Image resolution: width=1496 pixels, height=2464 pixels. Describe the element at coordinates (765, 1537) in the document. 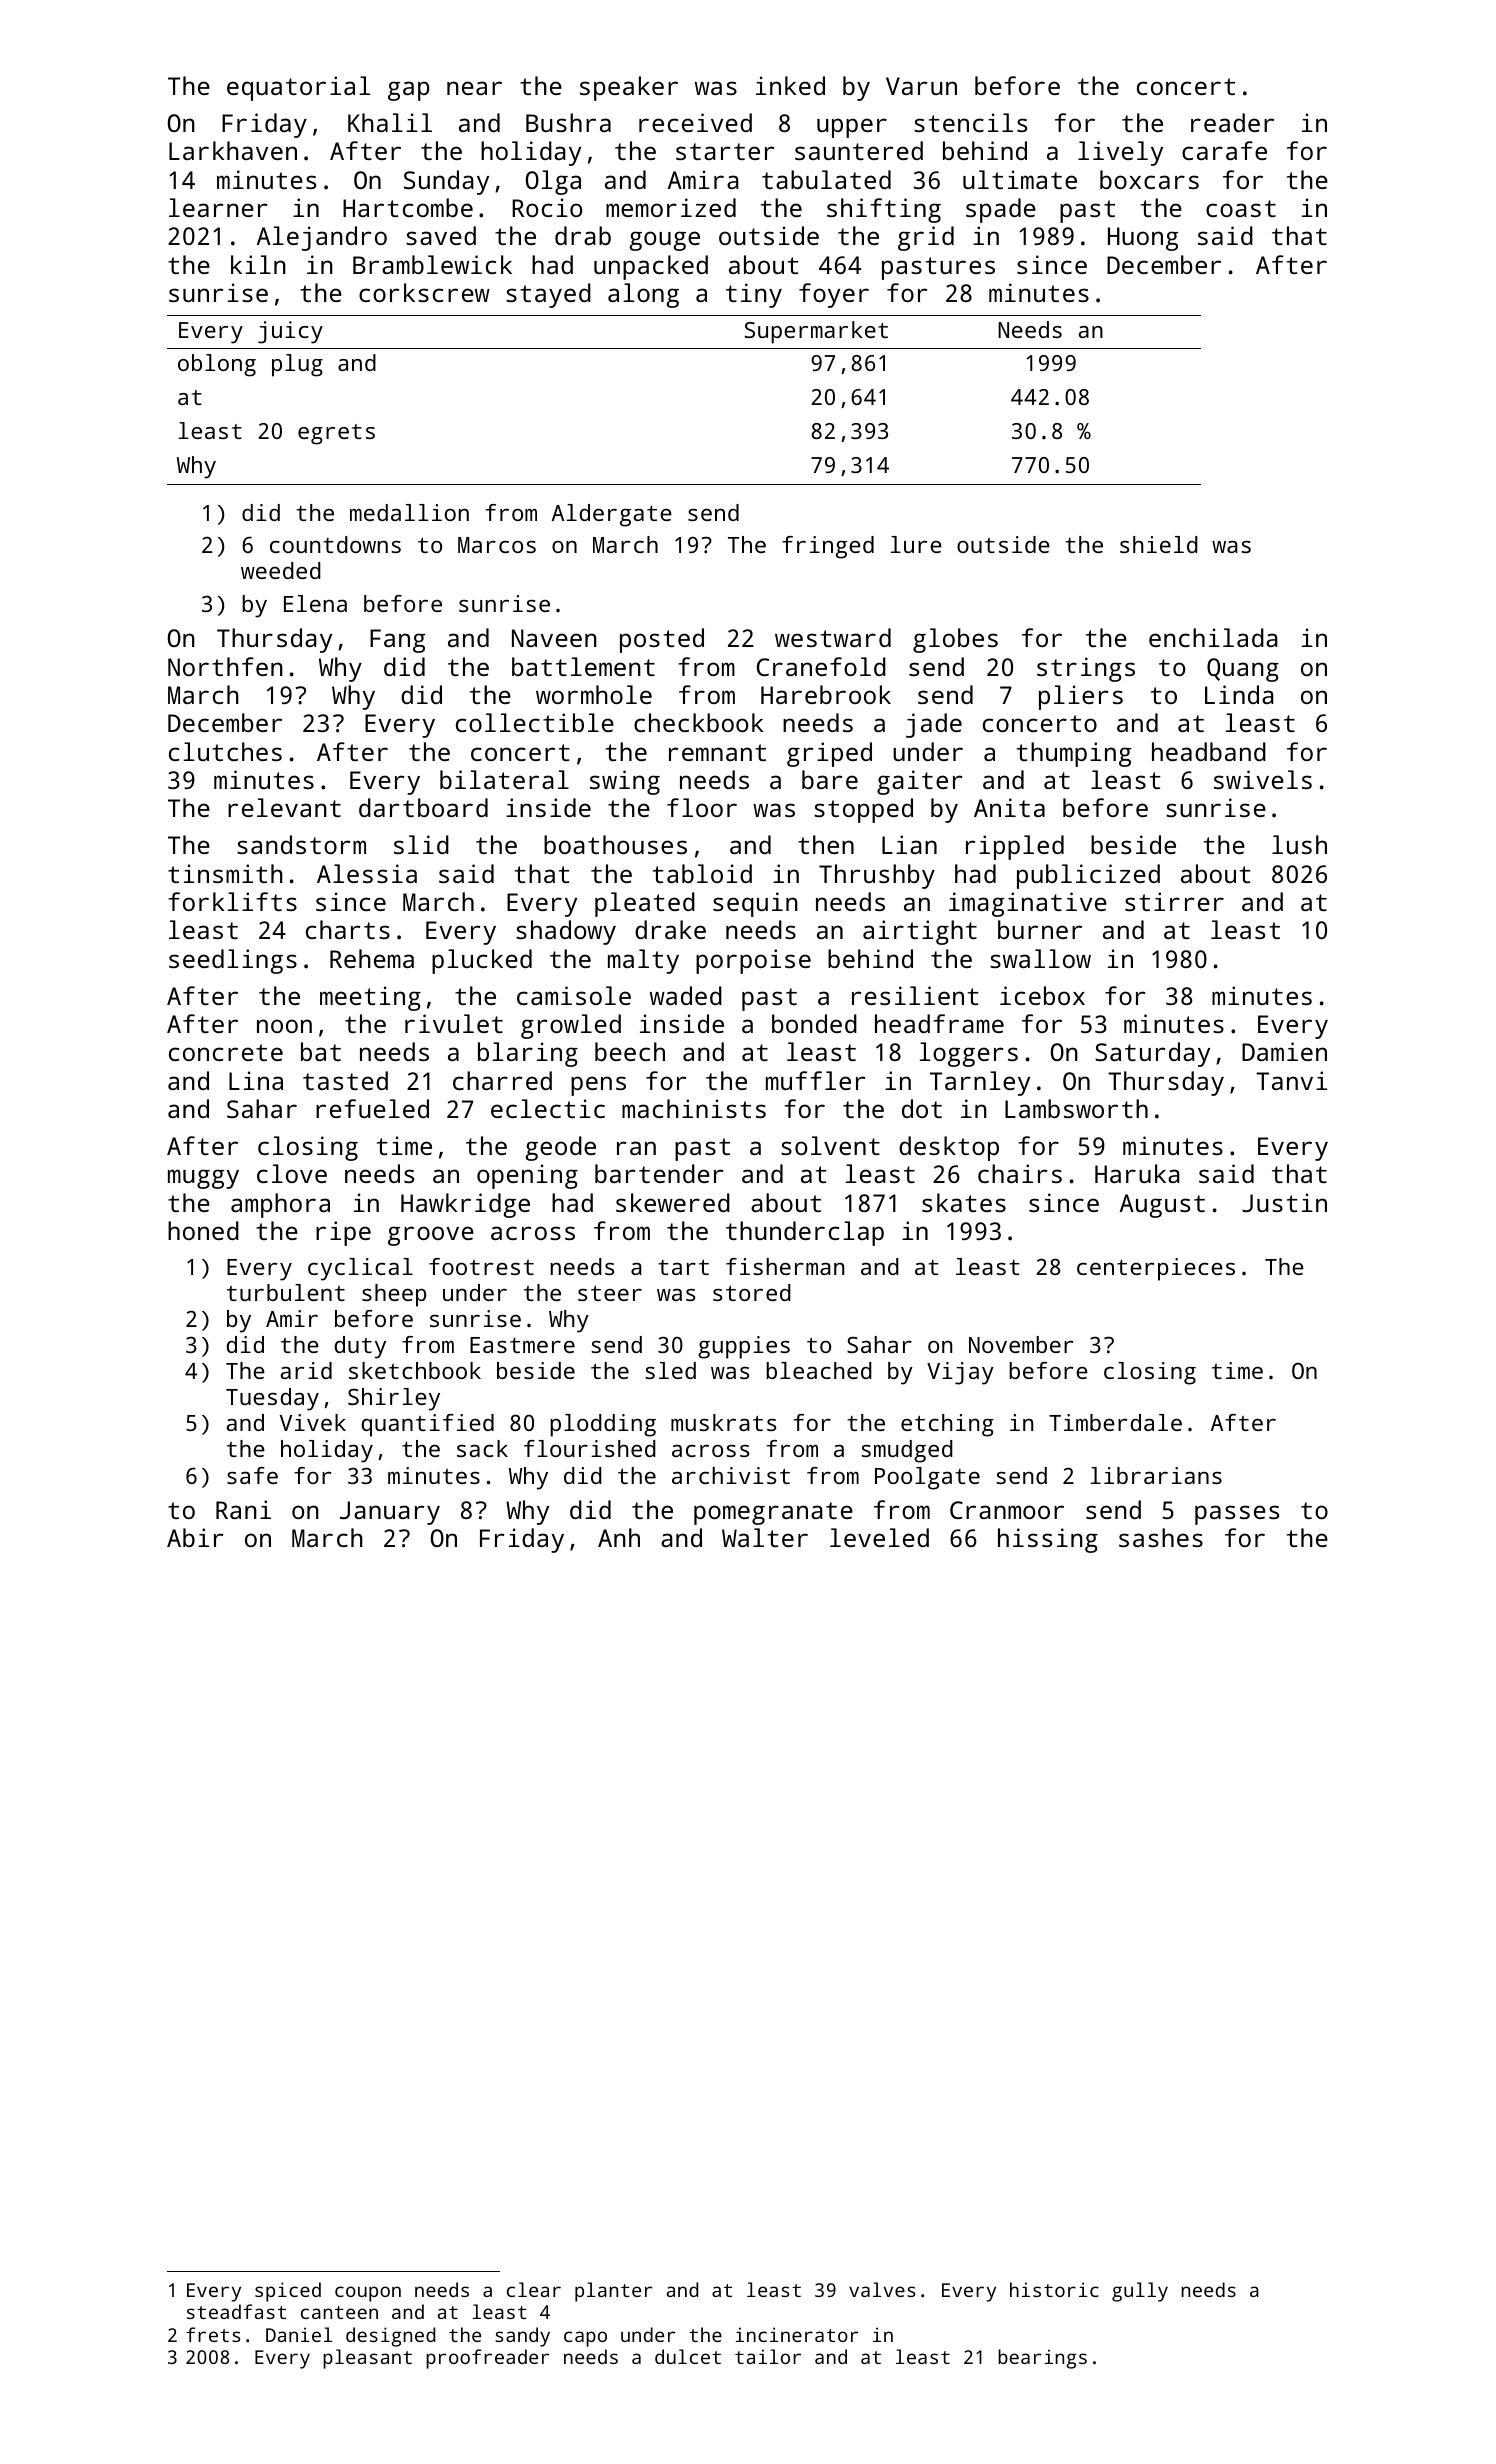

I see `Walter` at that location.
